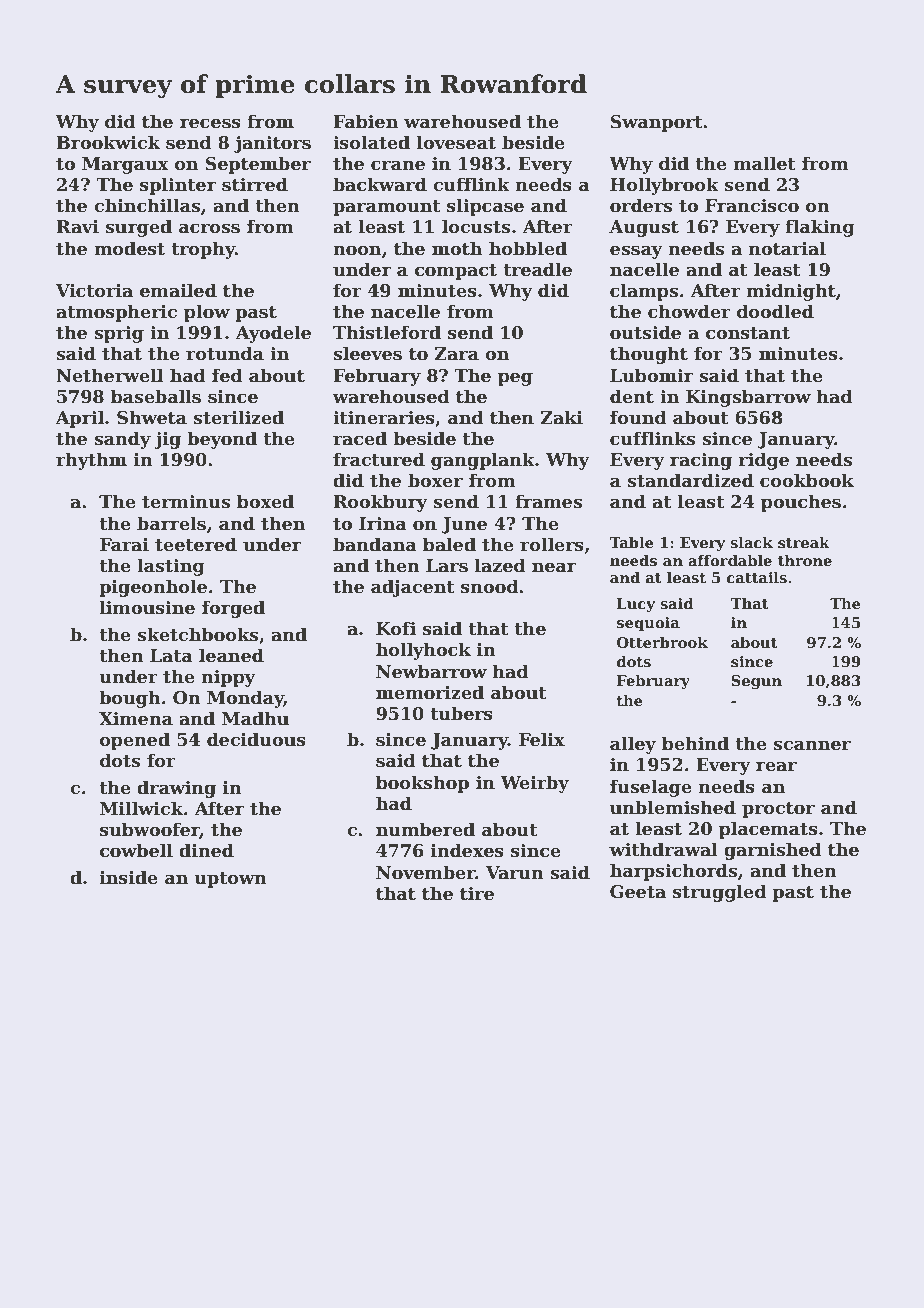 The height and width of the screenshot is (1308, 924). Describe the element at coordinates (489, 586) in the screenshot. I see `snood` at that location.
